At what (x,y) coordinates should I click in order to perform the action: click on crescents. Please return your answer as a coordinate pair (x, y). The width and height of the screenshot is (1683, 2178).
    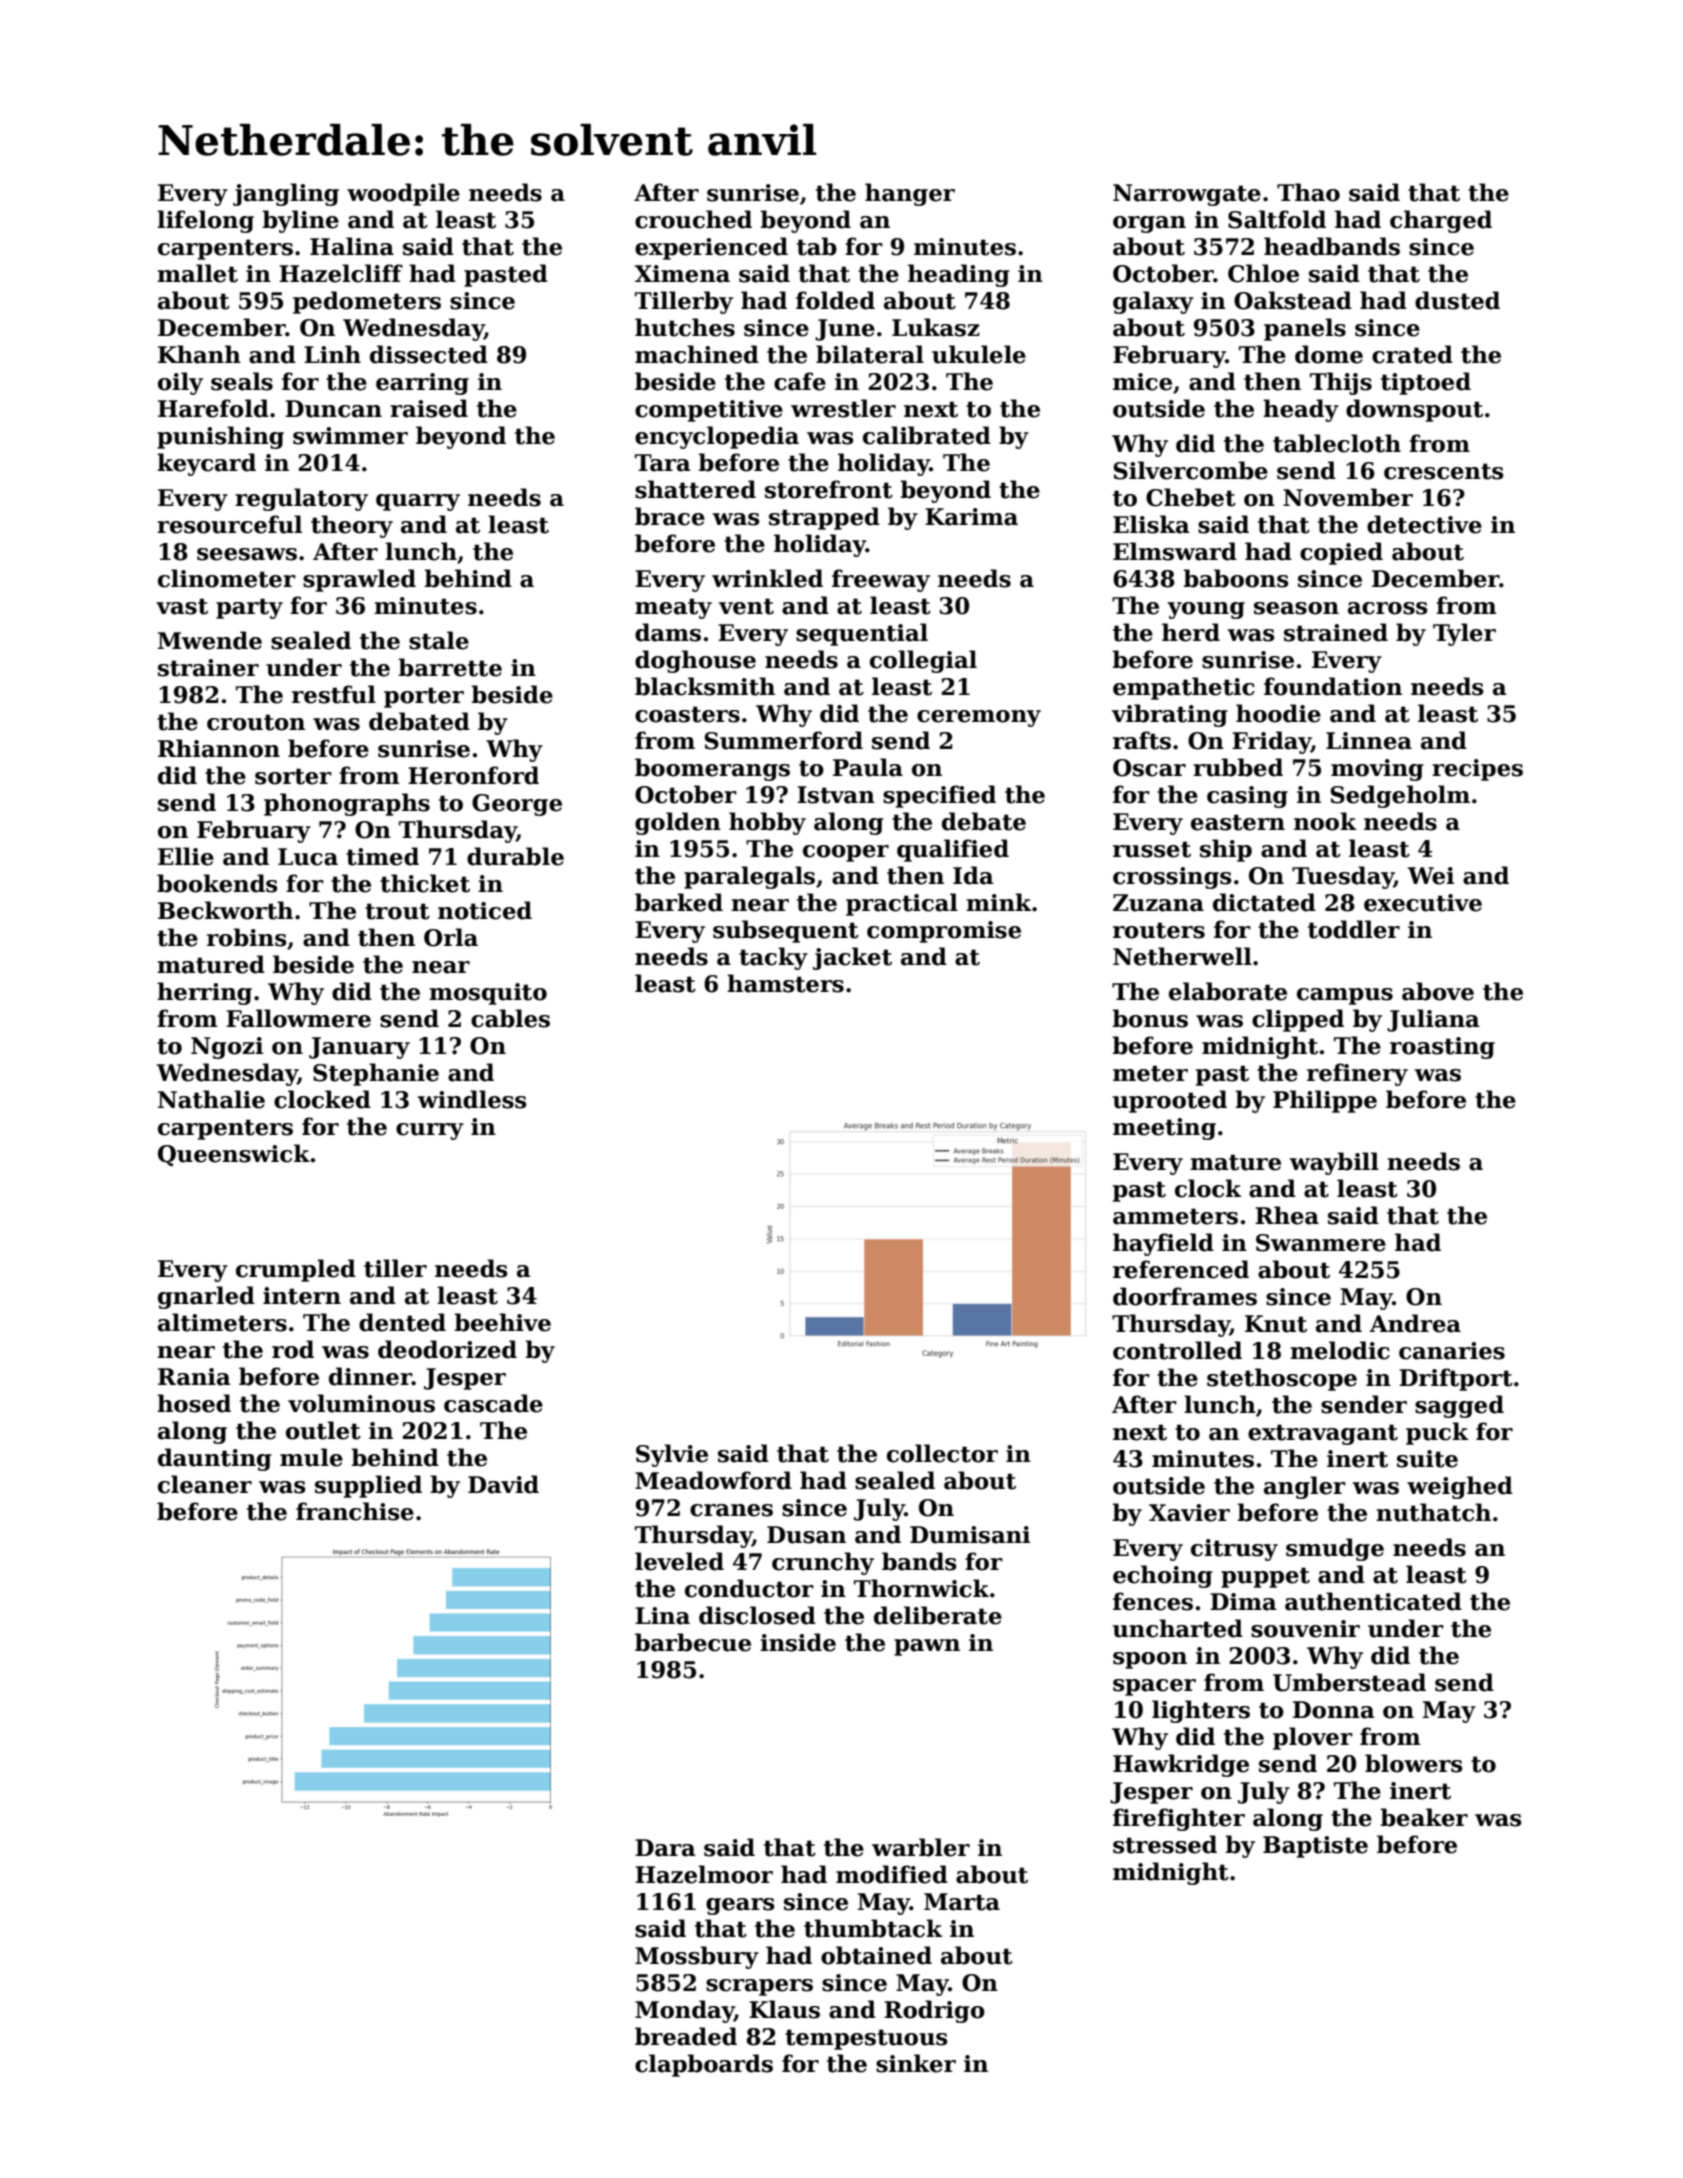
    Looking at the image, I should click on (1444, 471).
